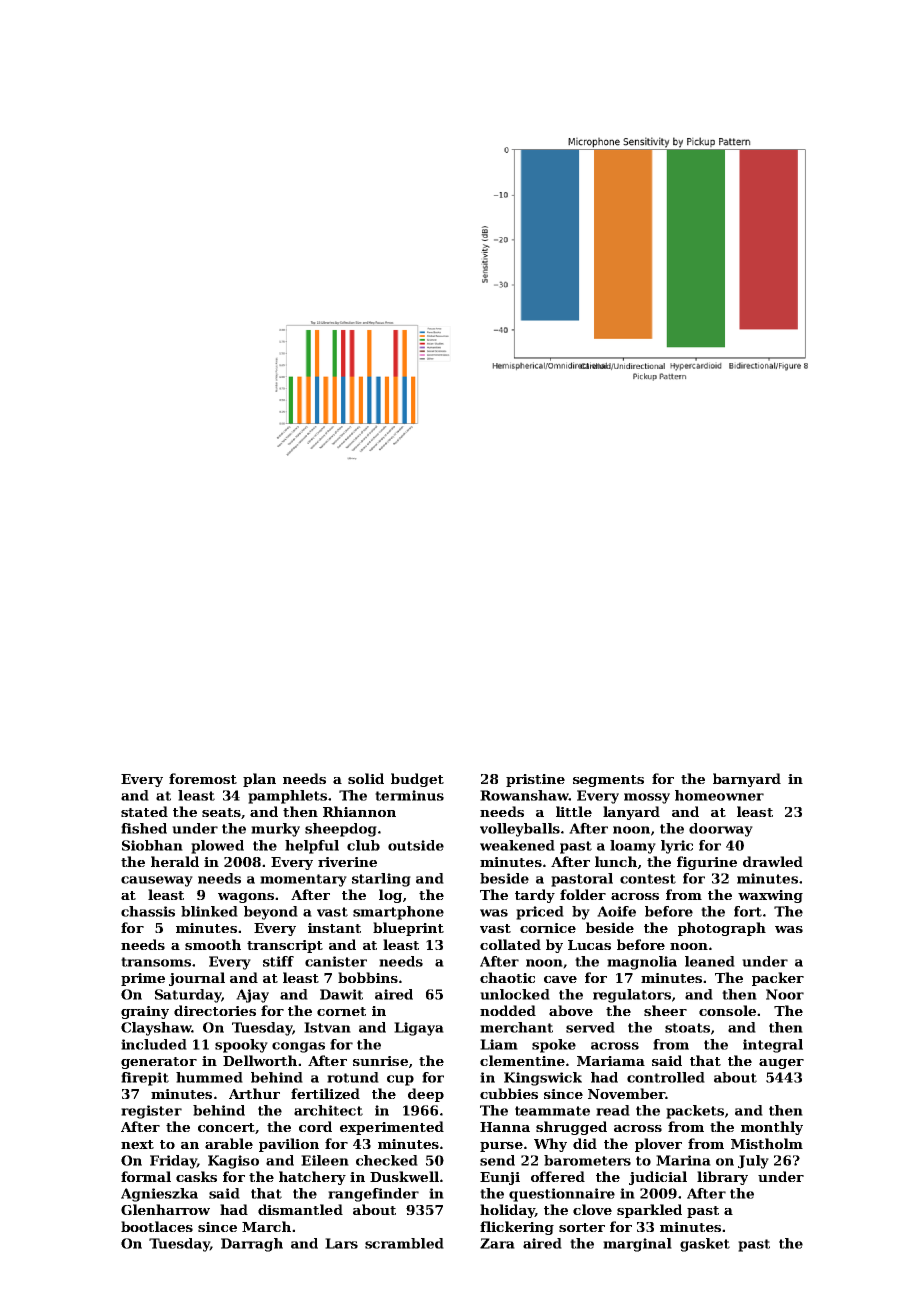 Image resolution: width=924 pixels, height=1308 pixels. Describe the element at coordinates (203, 778) in the document. I see `foremost` at that location.
